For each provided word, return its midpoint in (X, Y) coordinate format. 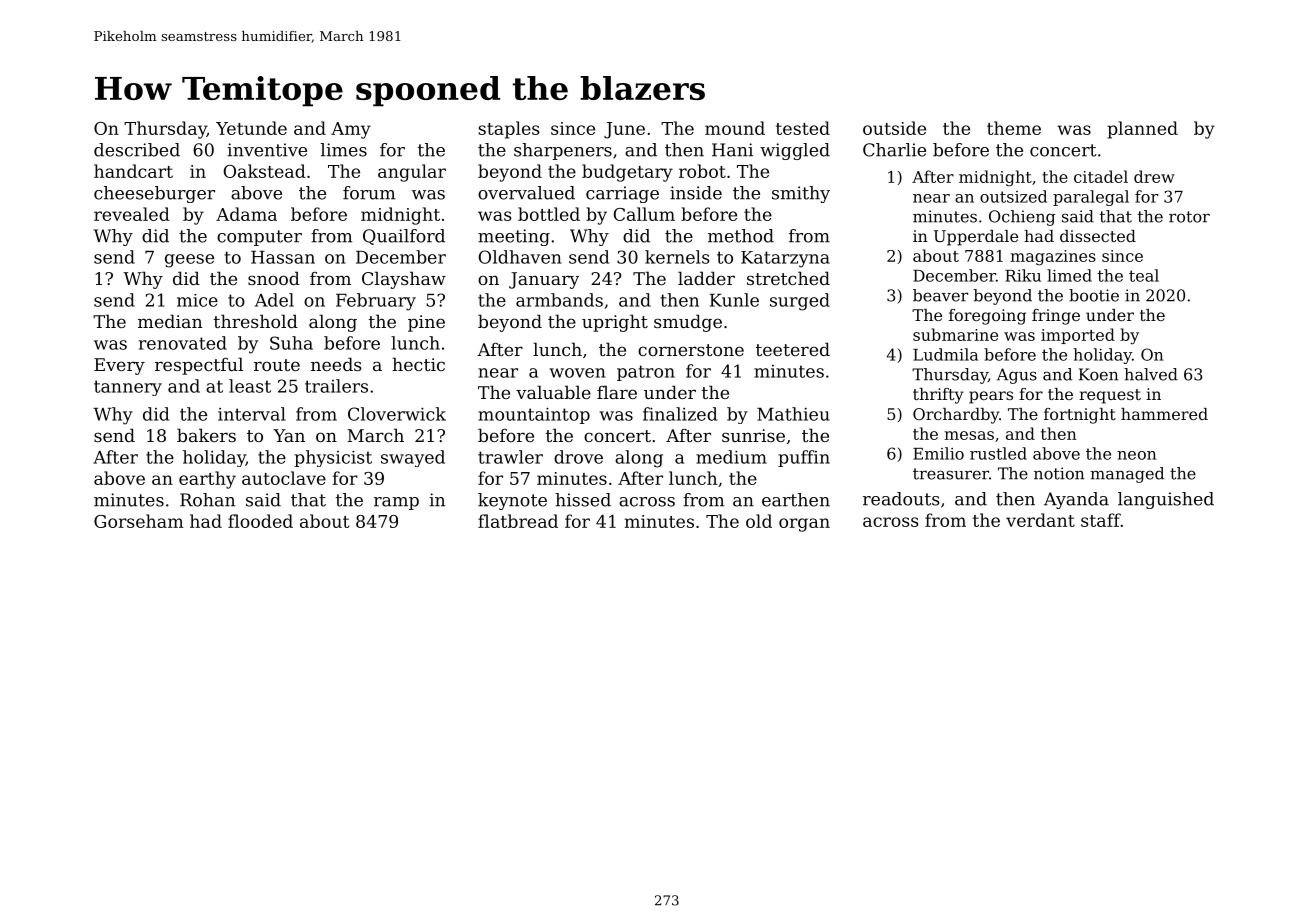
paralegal (1091, 198)
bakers (206, 435)
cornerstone (691, 350)
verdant (1040, 520)
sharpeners (563, 151)
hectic (418, 364)
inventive (267, 150)
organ (804, 525)
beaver (940, 295)
